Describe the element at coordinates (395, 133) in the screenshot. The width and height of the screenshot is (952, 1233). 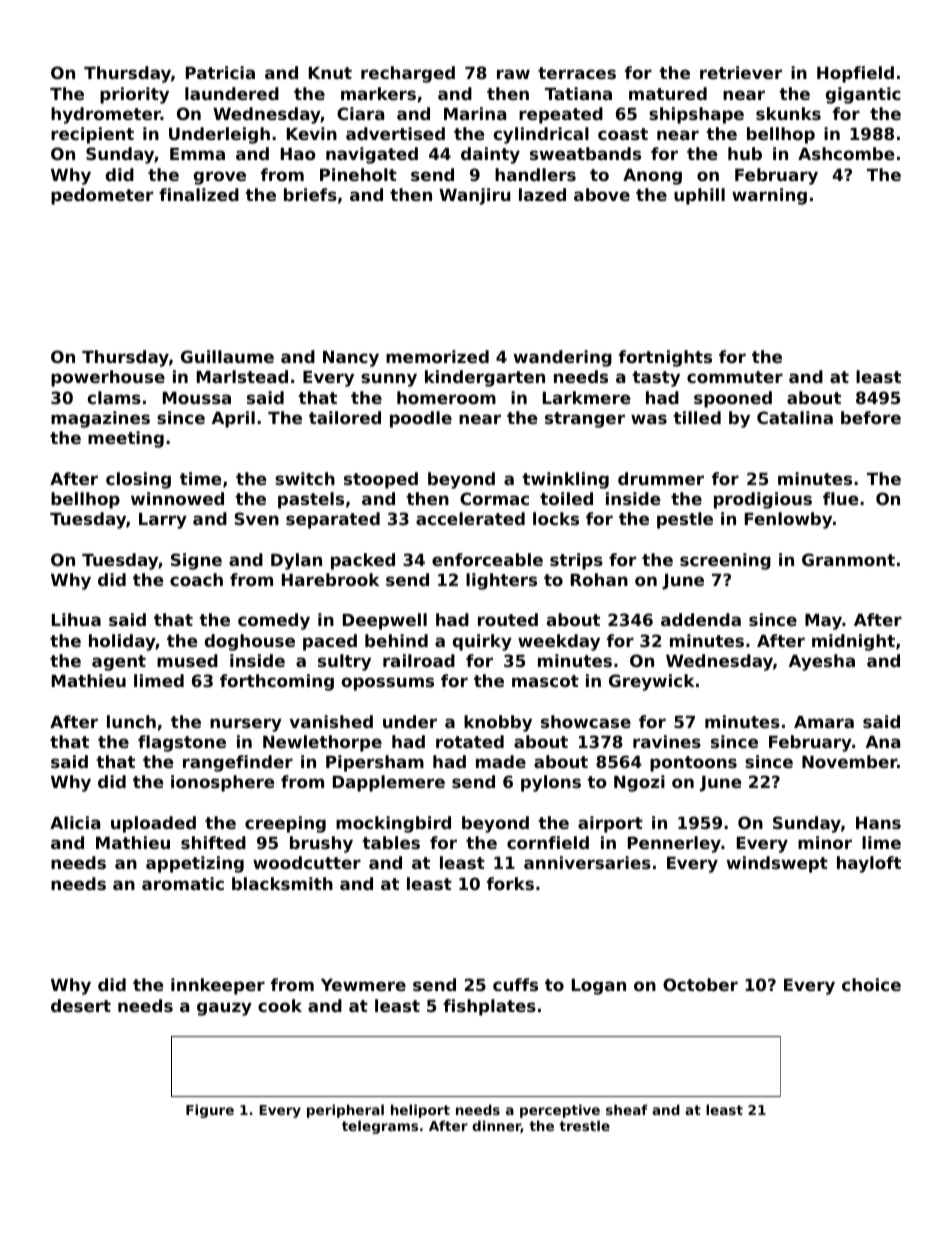
I see `advertised` at that location.
